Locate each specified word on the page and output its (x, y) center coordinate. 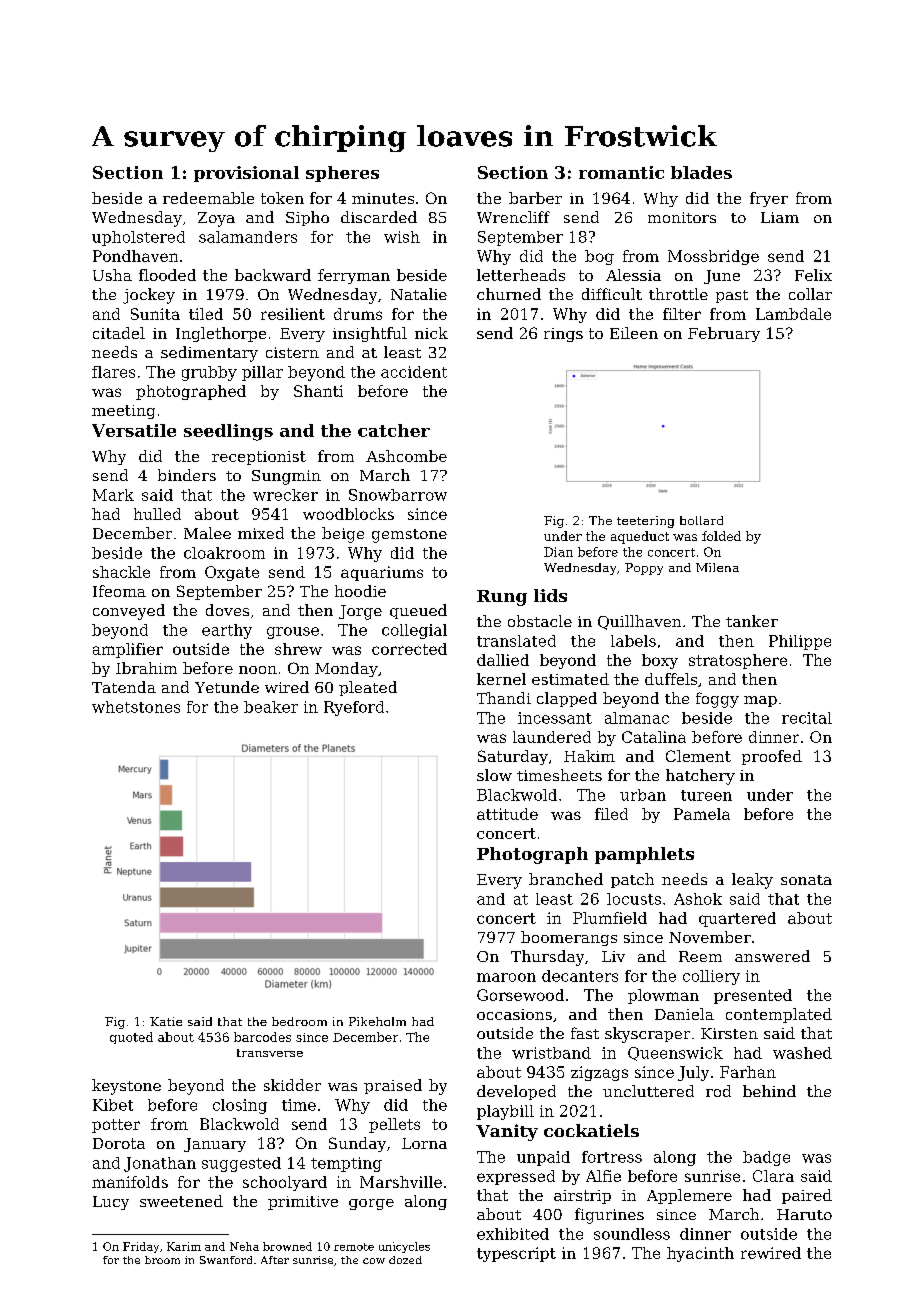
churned (509, 294)
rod (718, 1091)
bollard (701, 520)
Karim (184, 1246)
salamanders (248, 237)
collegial (414, 631)
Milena (717, 567)
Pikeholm (377, 1021)
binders (187, 475)
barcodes (262, 1037)
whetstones (136, 707)
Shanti (318, 391)
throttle (678, 294)
